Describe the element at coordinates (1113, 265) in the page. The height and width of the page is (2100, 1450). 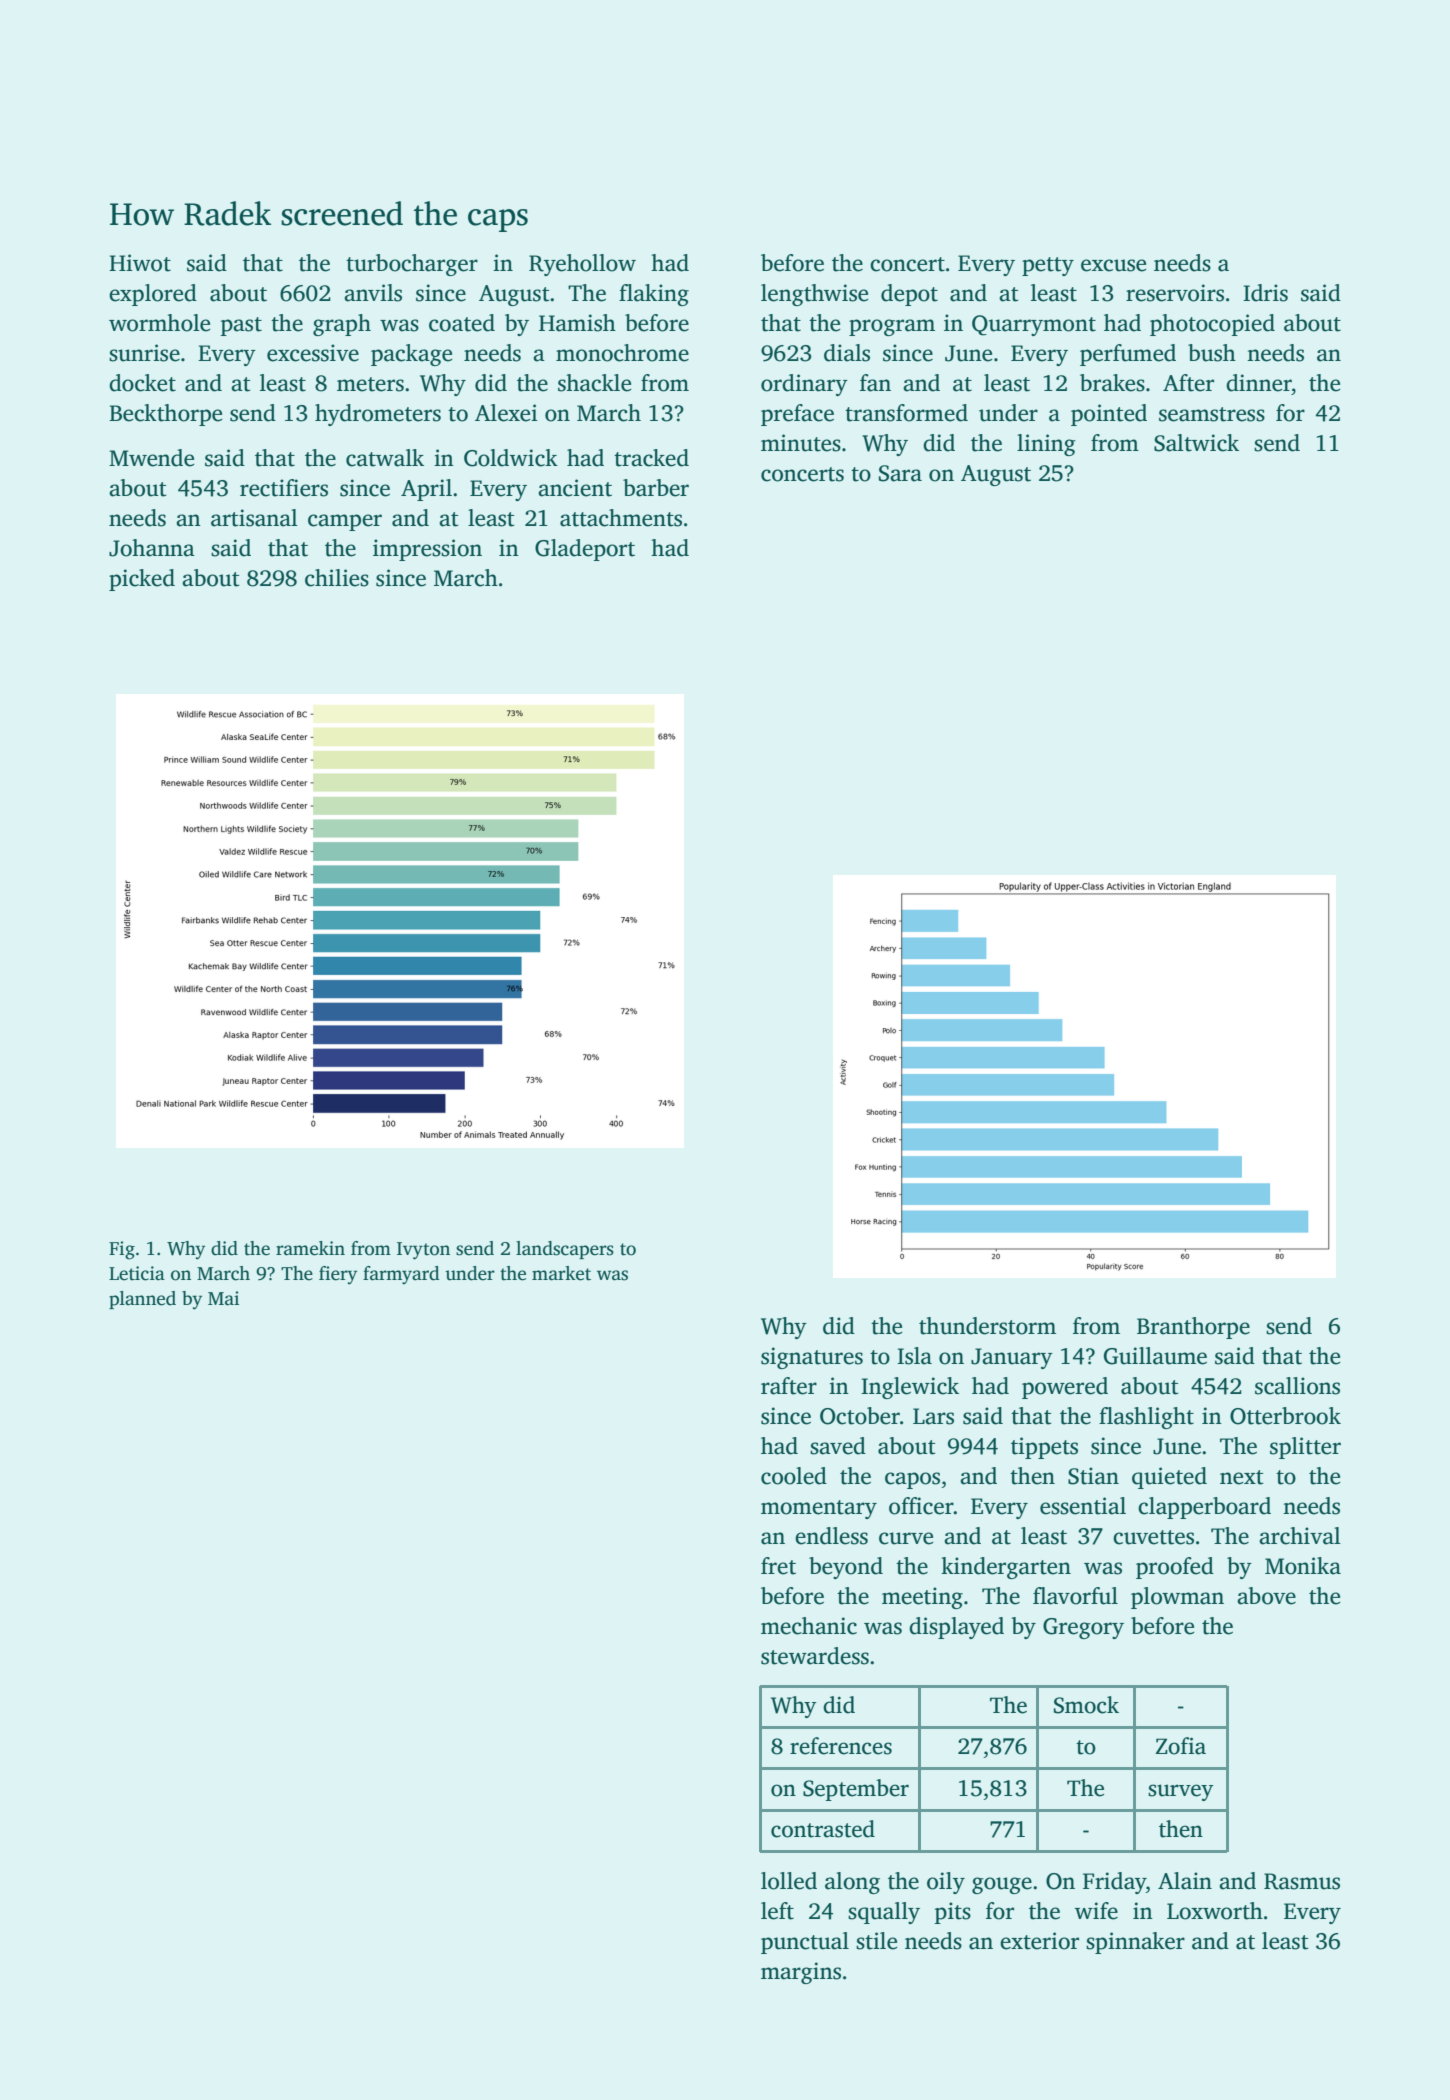
I see `excuse` at that location.
